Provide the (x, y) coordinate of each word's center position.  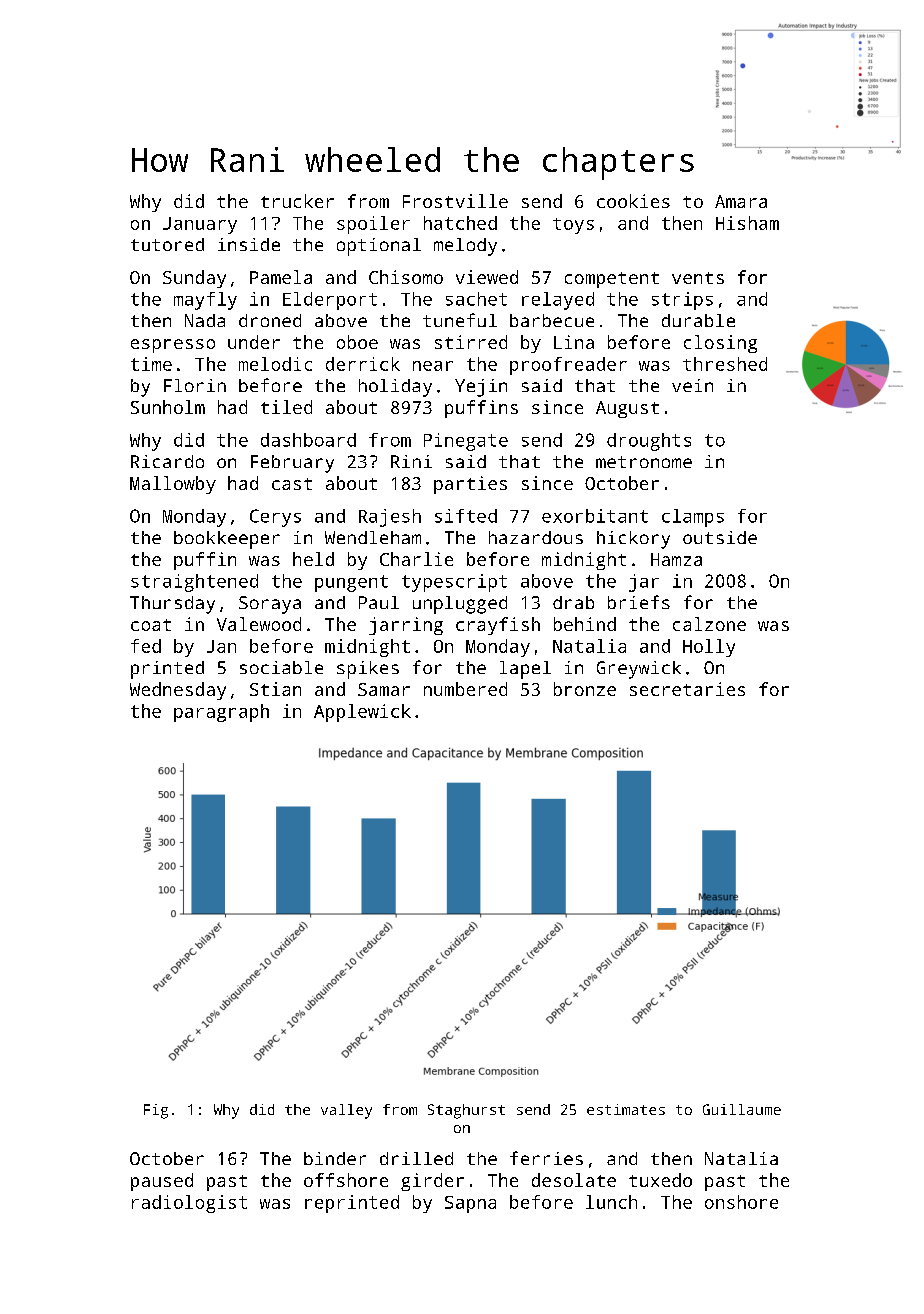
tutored (167, 244)
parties (470, 485)
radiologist (189, 1204)
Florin (195, 385)
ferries (546, 1158)
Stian (275, 689)
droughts (649, 442)
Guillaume (742, 1109)
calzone (709, 624)
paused (162, 1182)
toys (573, 226)
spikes (368, 670)
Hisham (747, 223)
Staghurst (466, 1111)
